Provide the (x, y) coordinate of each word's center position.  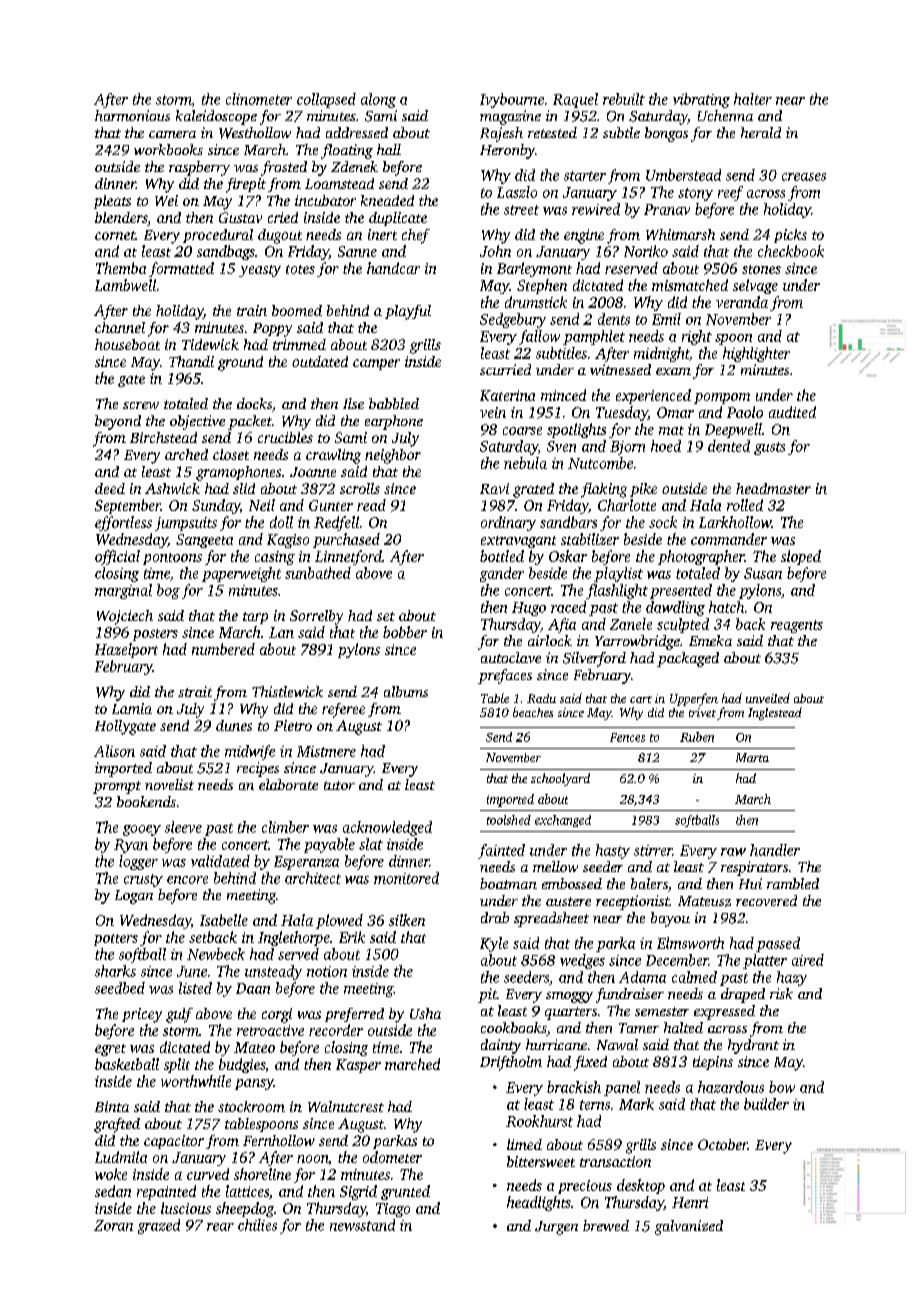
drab (495, 917)
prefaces (505, 676)
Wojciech (125, 617)
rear (220, 1227)
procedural (218, 236)
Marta (752, 757)
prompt (117, 787)
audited (792, 412)
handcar (393, 268)
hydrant (753, 1046)
